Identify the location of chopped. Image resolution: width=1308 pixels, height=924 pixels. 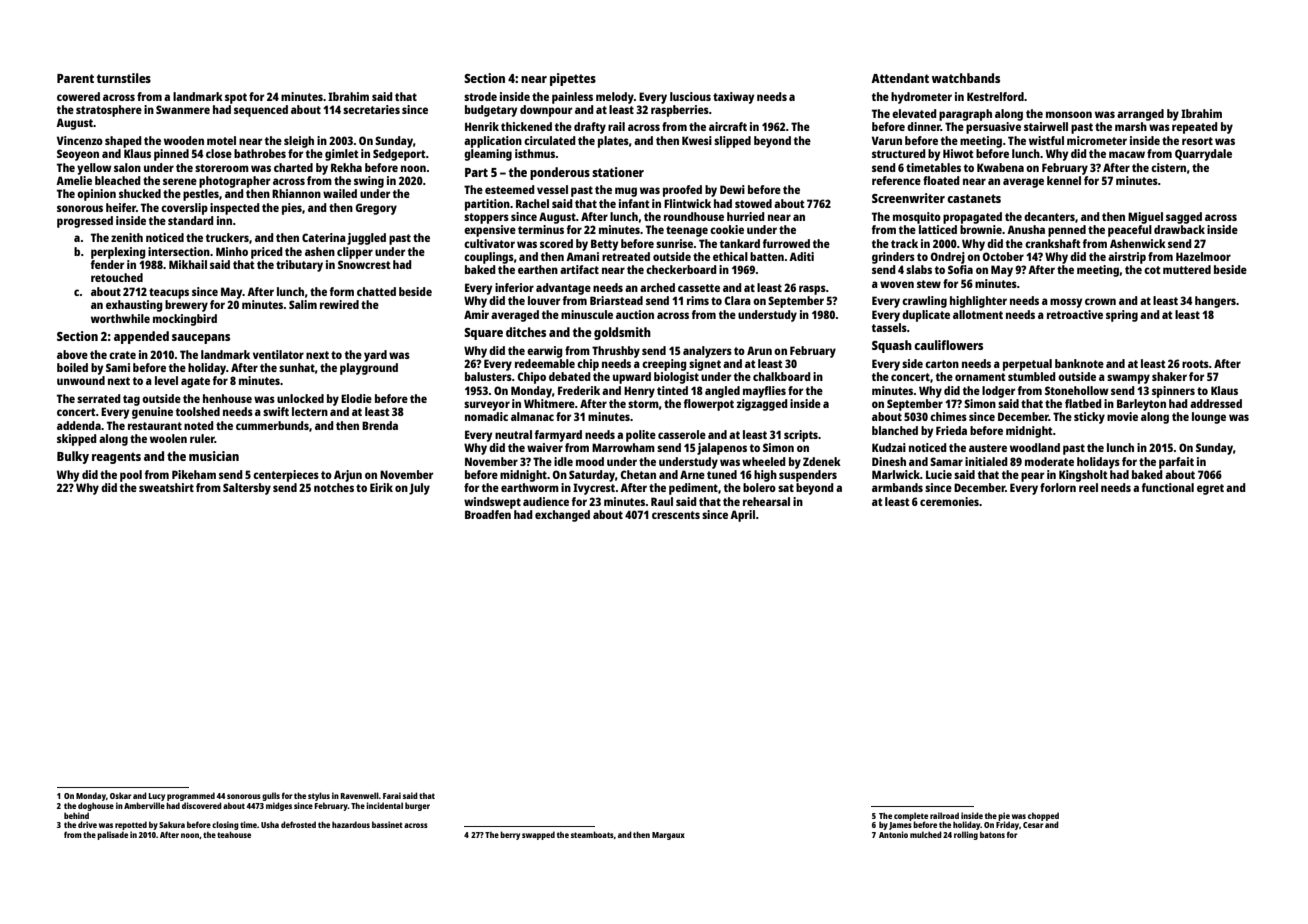
(1043, 816).
